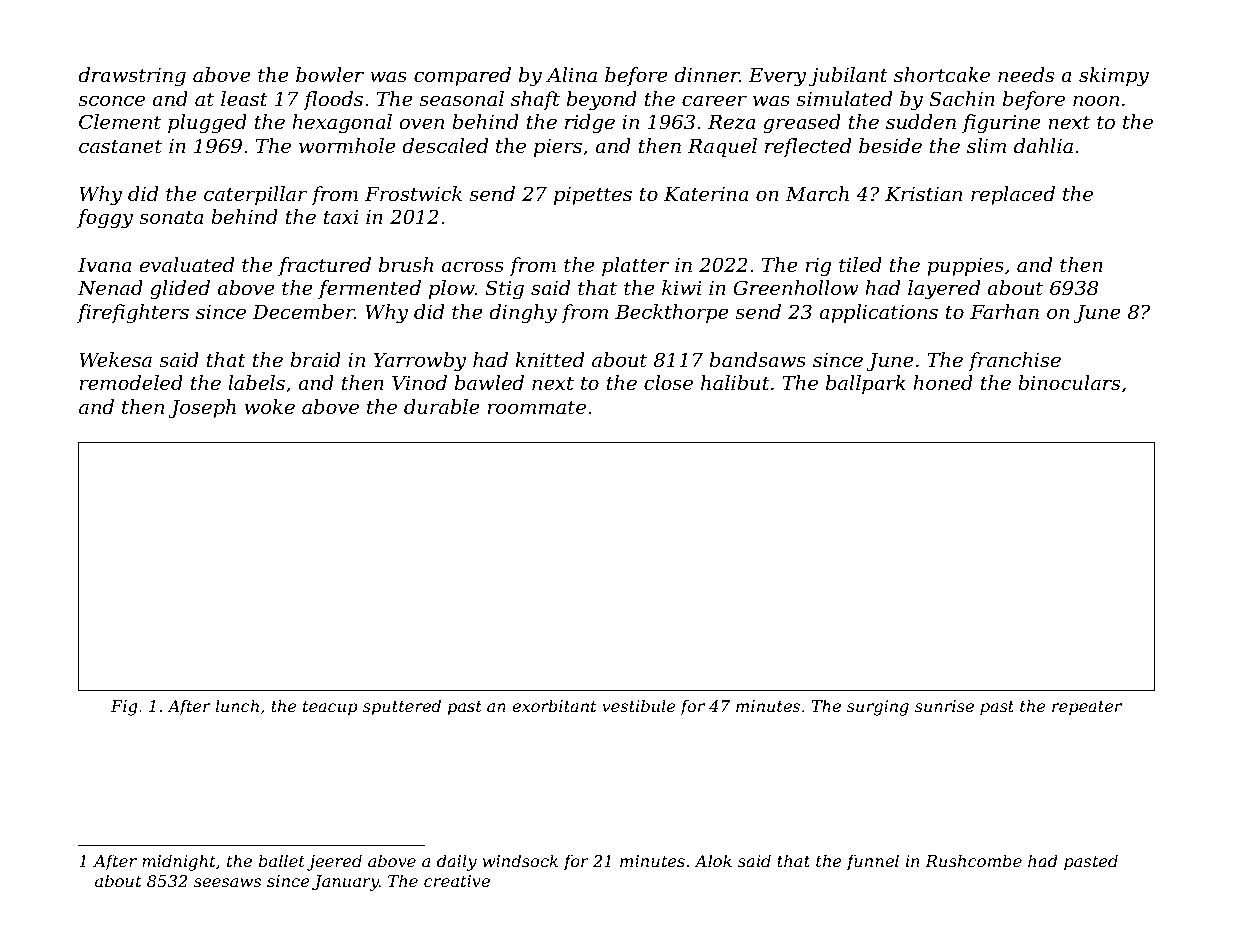 This screenshot has width=1233, height=952. Describe the element at coordinates (593, 196) in the screenshot. I see `pipettes` at that location.
